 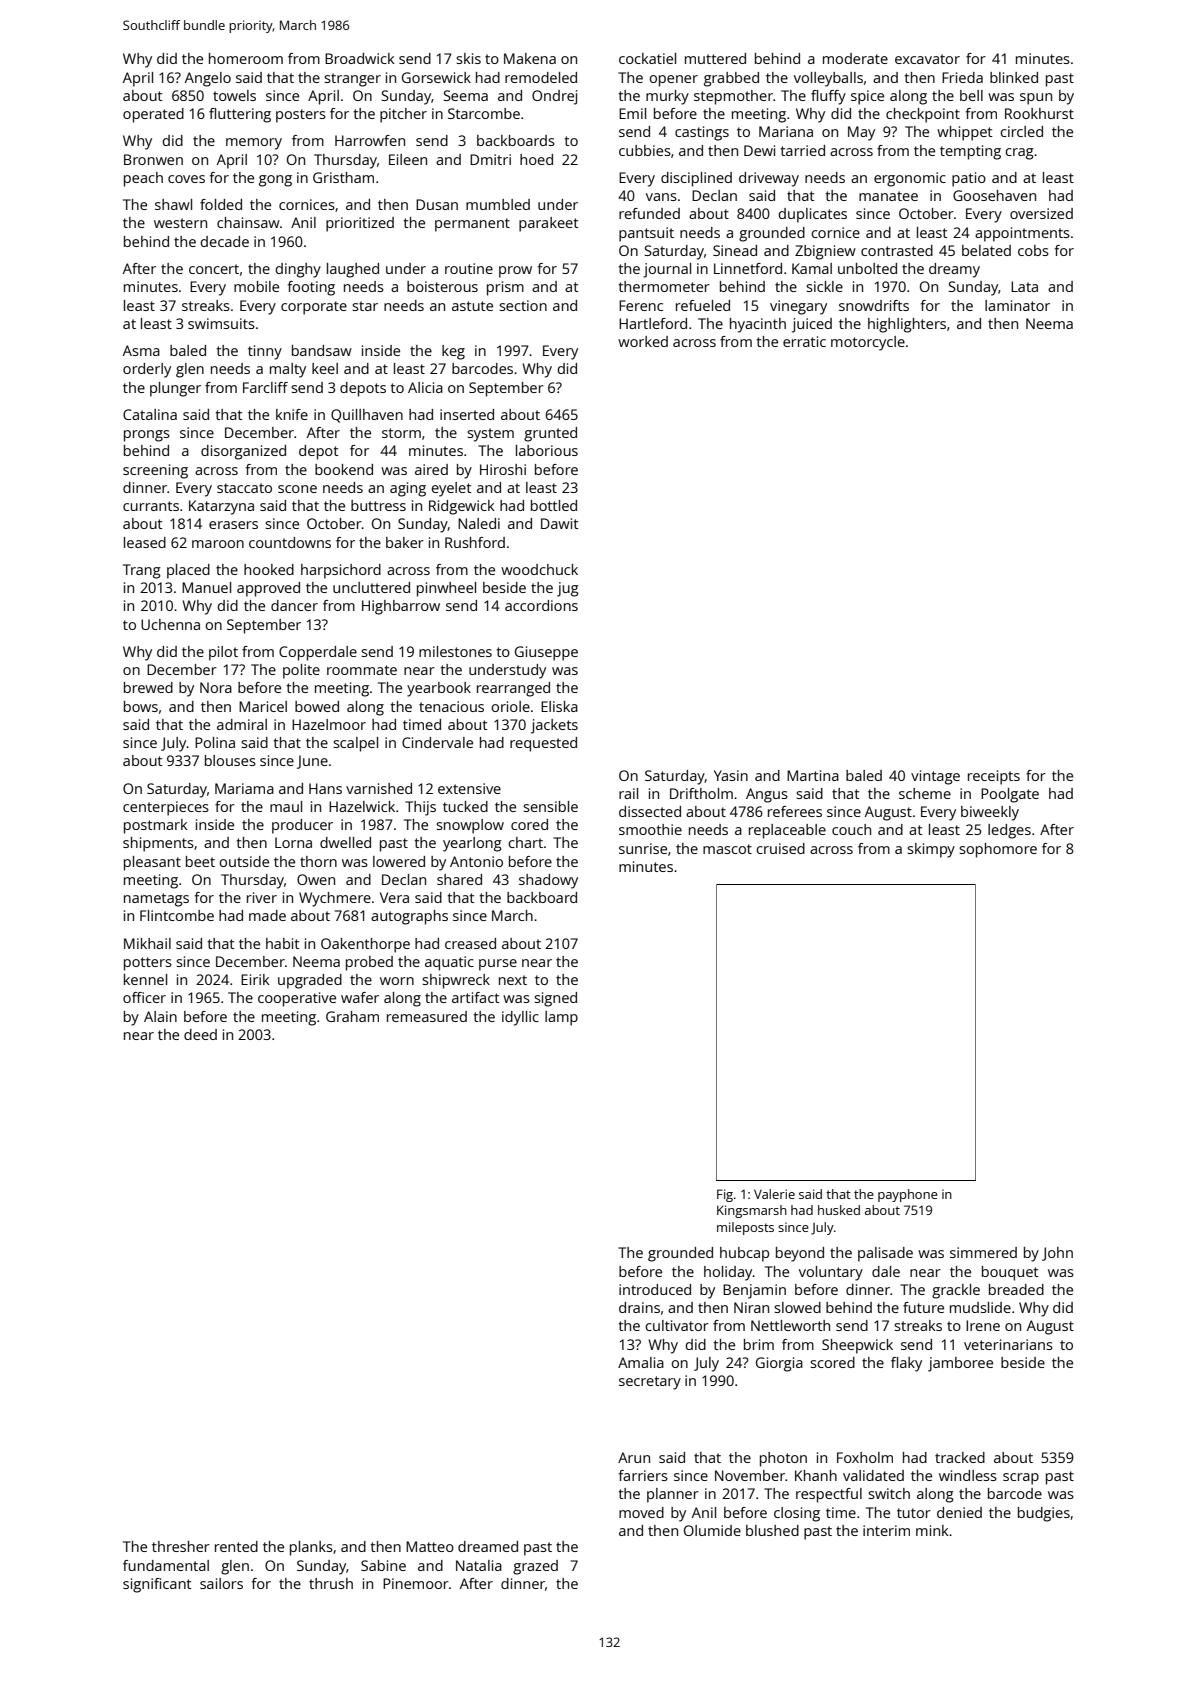 What do you see at coordinates (908, 1195) in the screenshot?
I see `payphone` at bounding box center [908, 1195].
